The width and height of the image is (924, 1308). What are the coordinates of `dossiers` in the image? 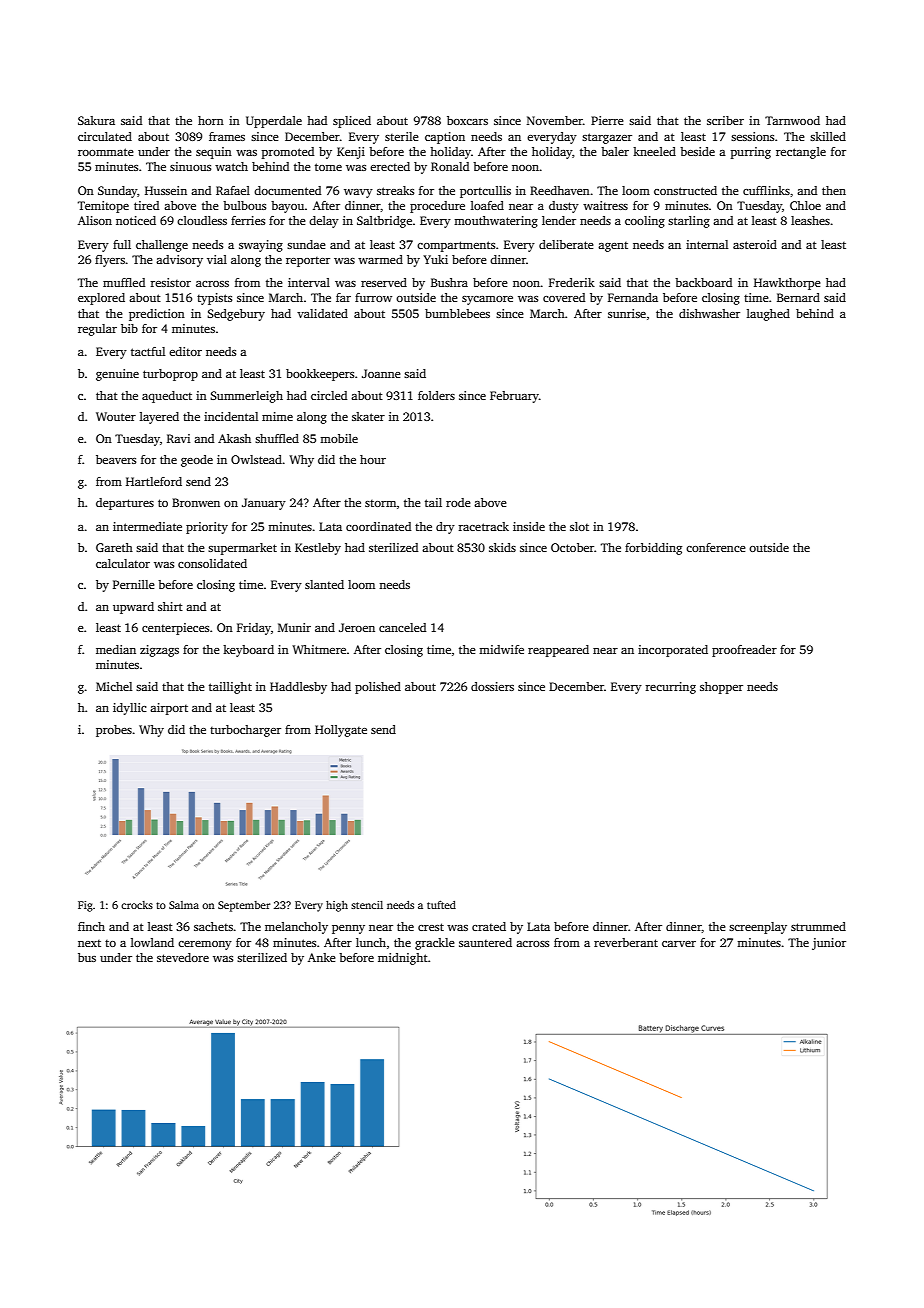 It's located at (492, 686).
